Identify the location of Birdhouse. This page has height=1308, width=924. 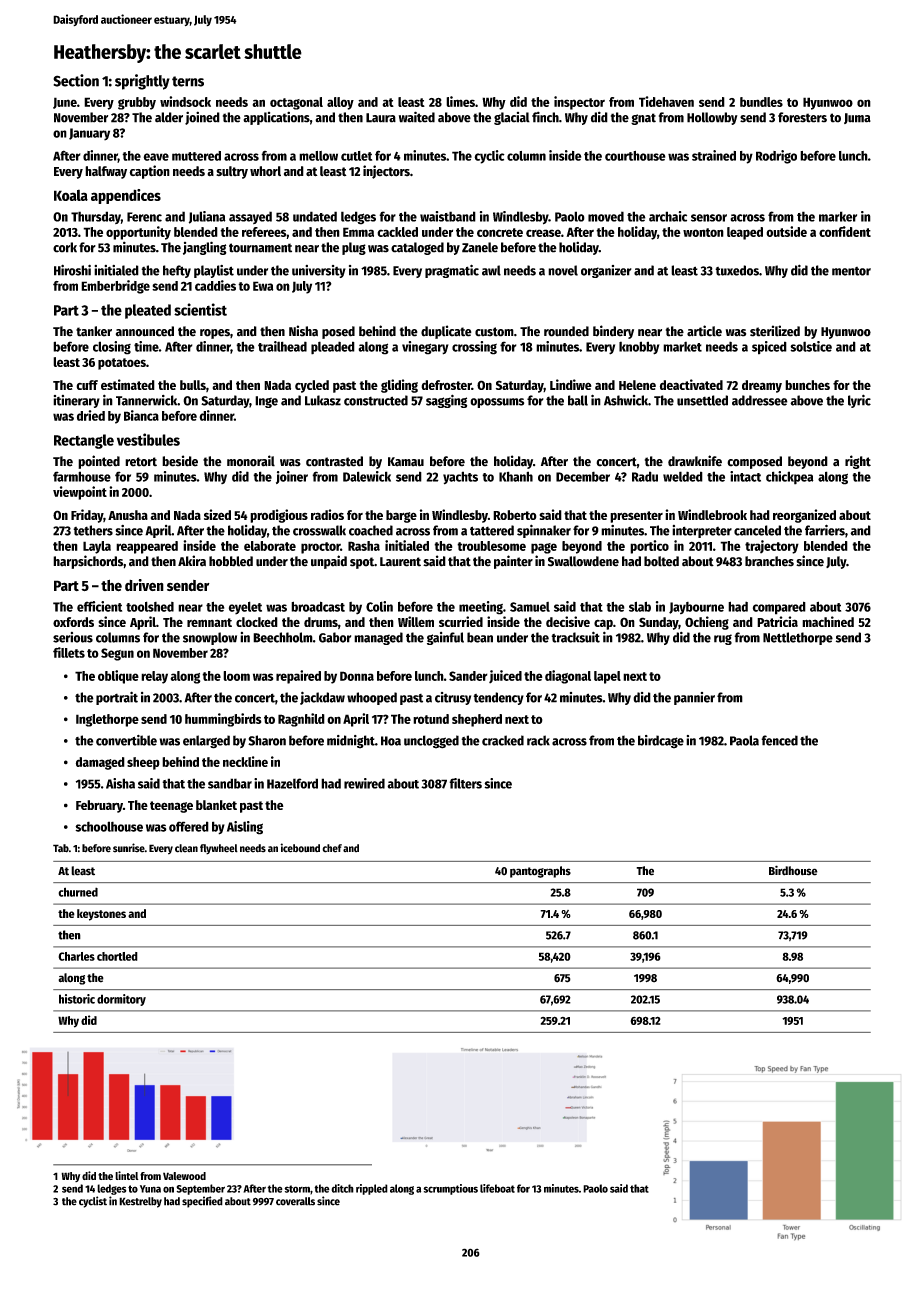
(793, 870).
